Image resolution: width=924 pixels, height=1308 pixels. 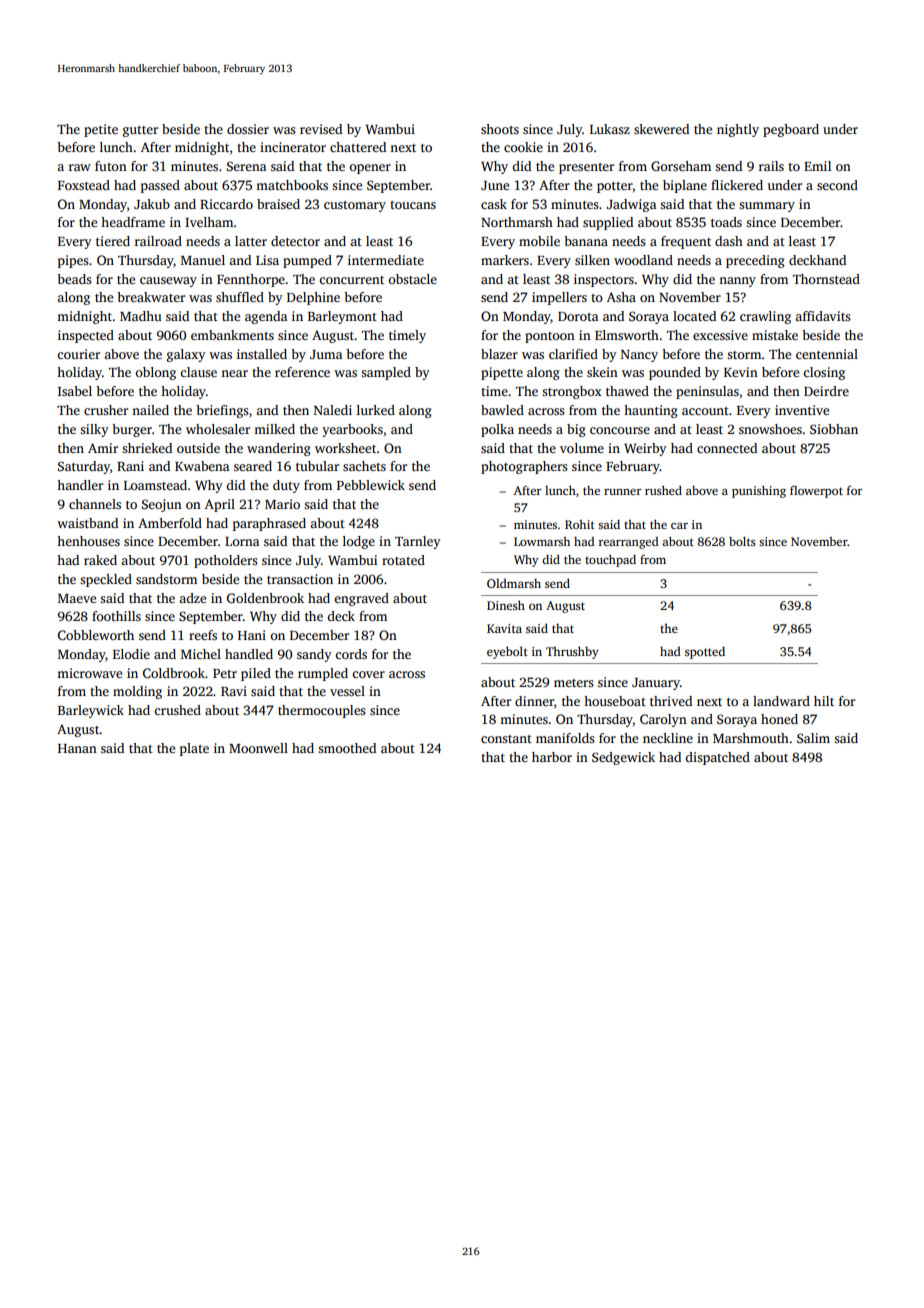 What do you see at coordinates (234, 691) in the screenshot?
I see `Ravi` at bounding box center [234, 691].
